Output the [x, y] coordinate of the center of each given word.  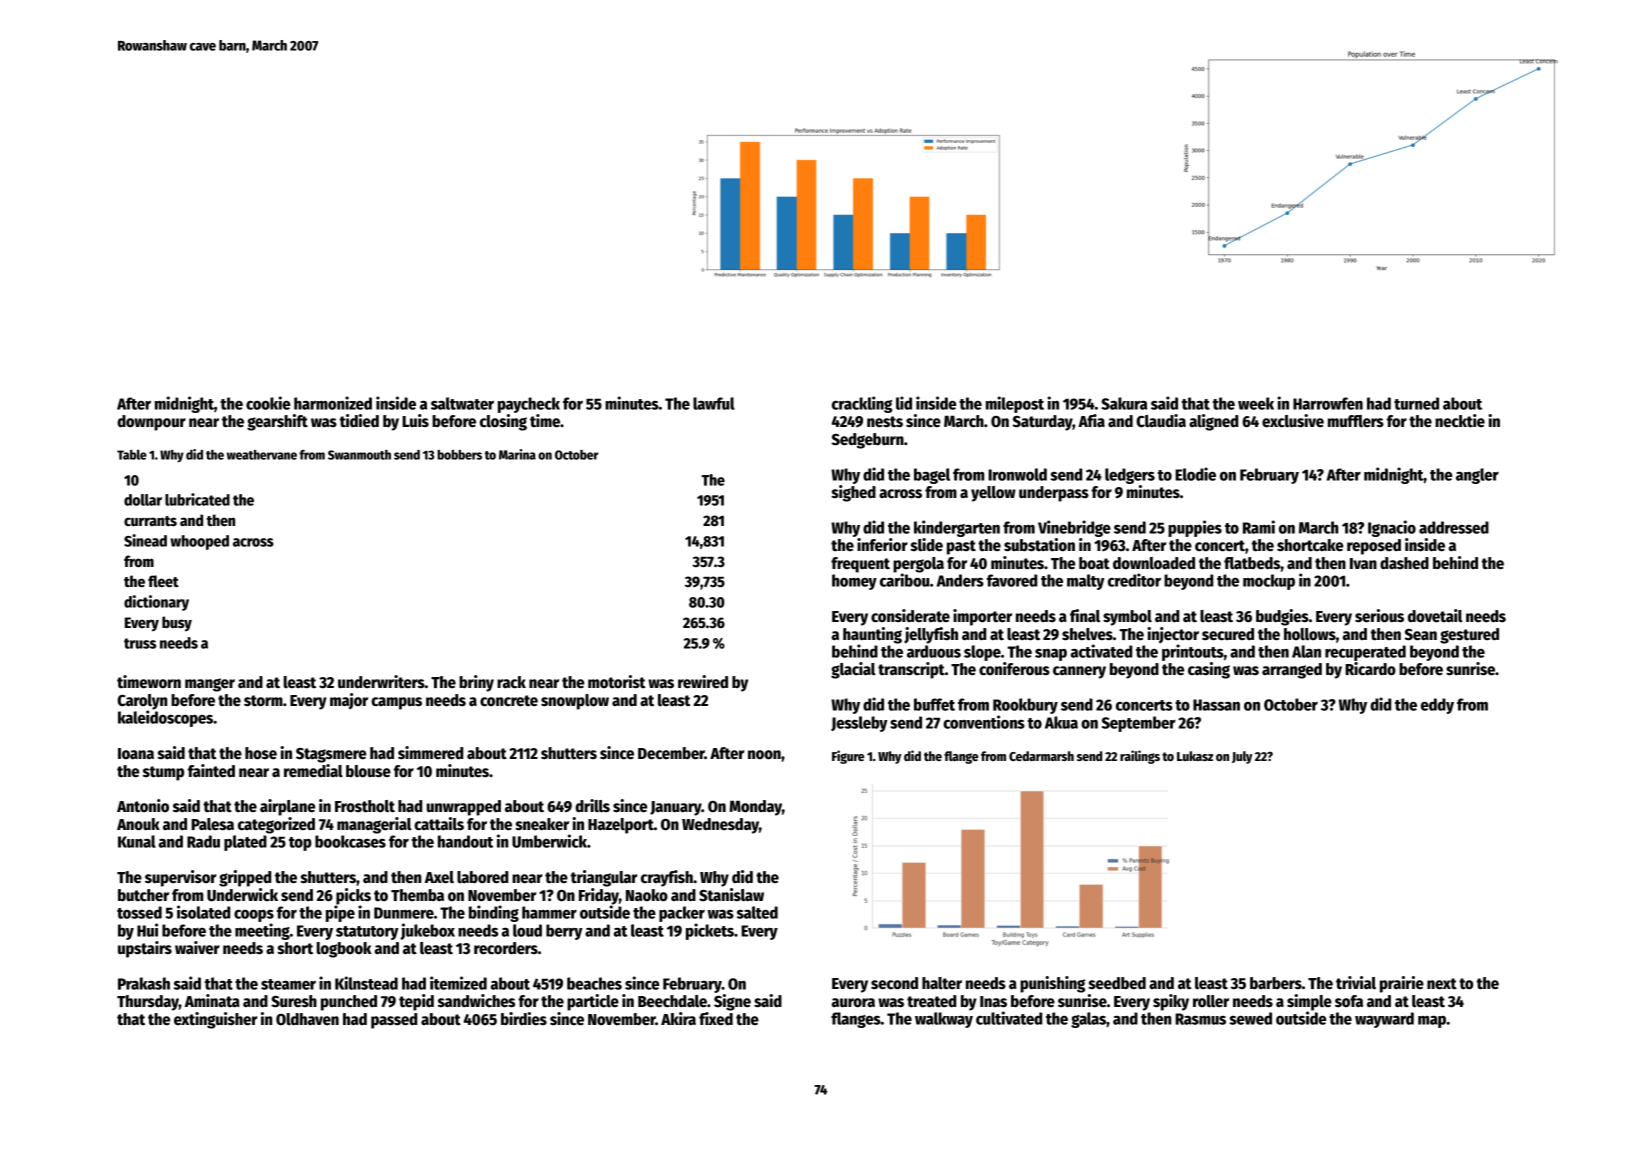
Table [132, 454]
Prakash [144, 983]
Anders [960, 580]
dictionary [156, 603]
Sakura [1124, 403]
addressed [1454, 527]
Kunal [137, 841]
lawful [714, 403]
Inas [993, 1002]
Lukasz [1195, 756]
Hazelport [621, 826]
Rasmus [1200, 1019]
